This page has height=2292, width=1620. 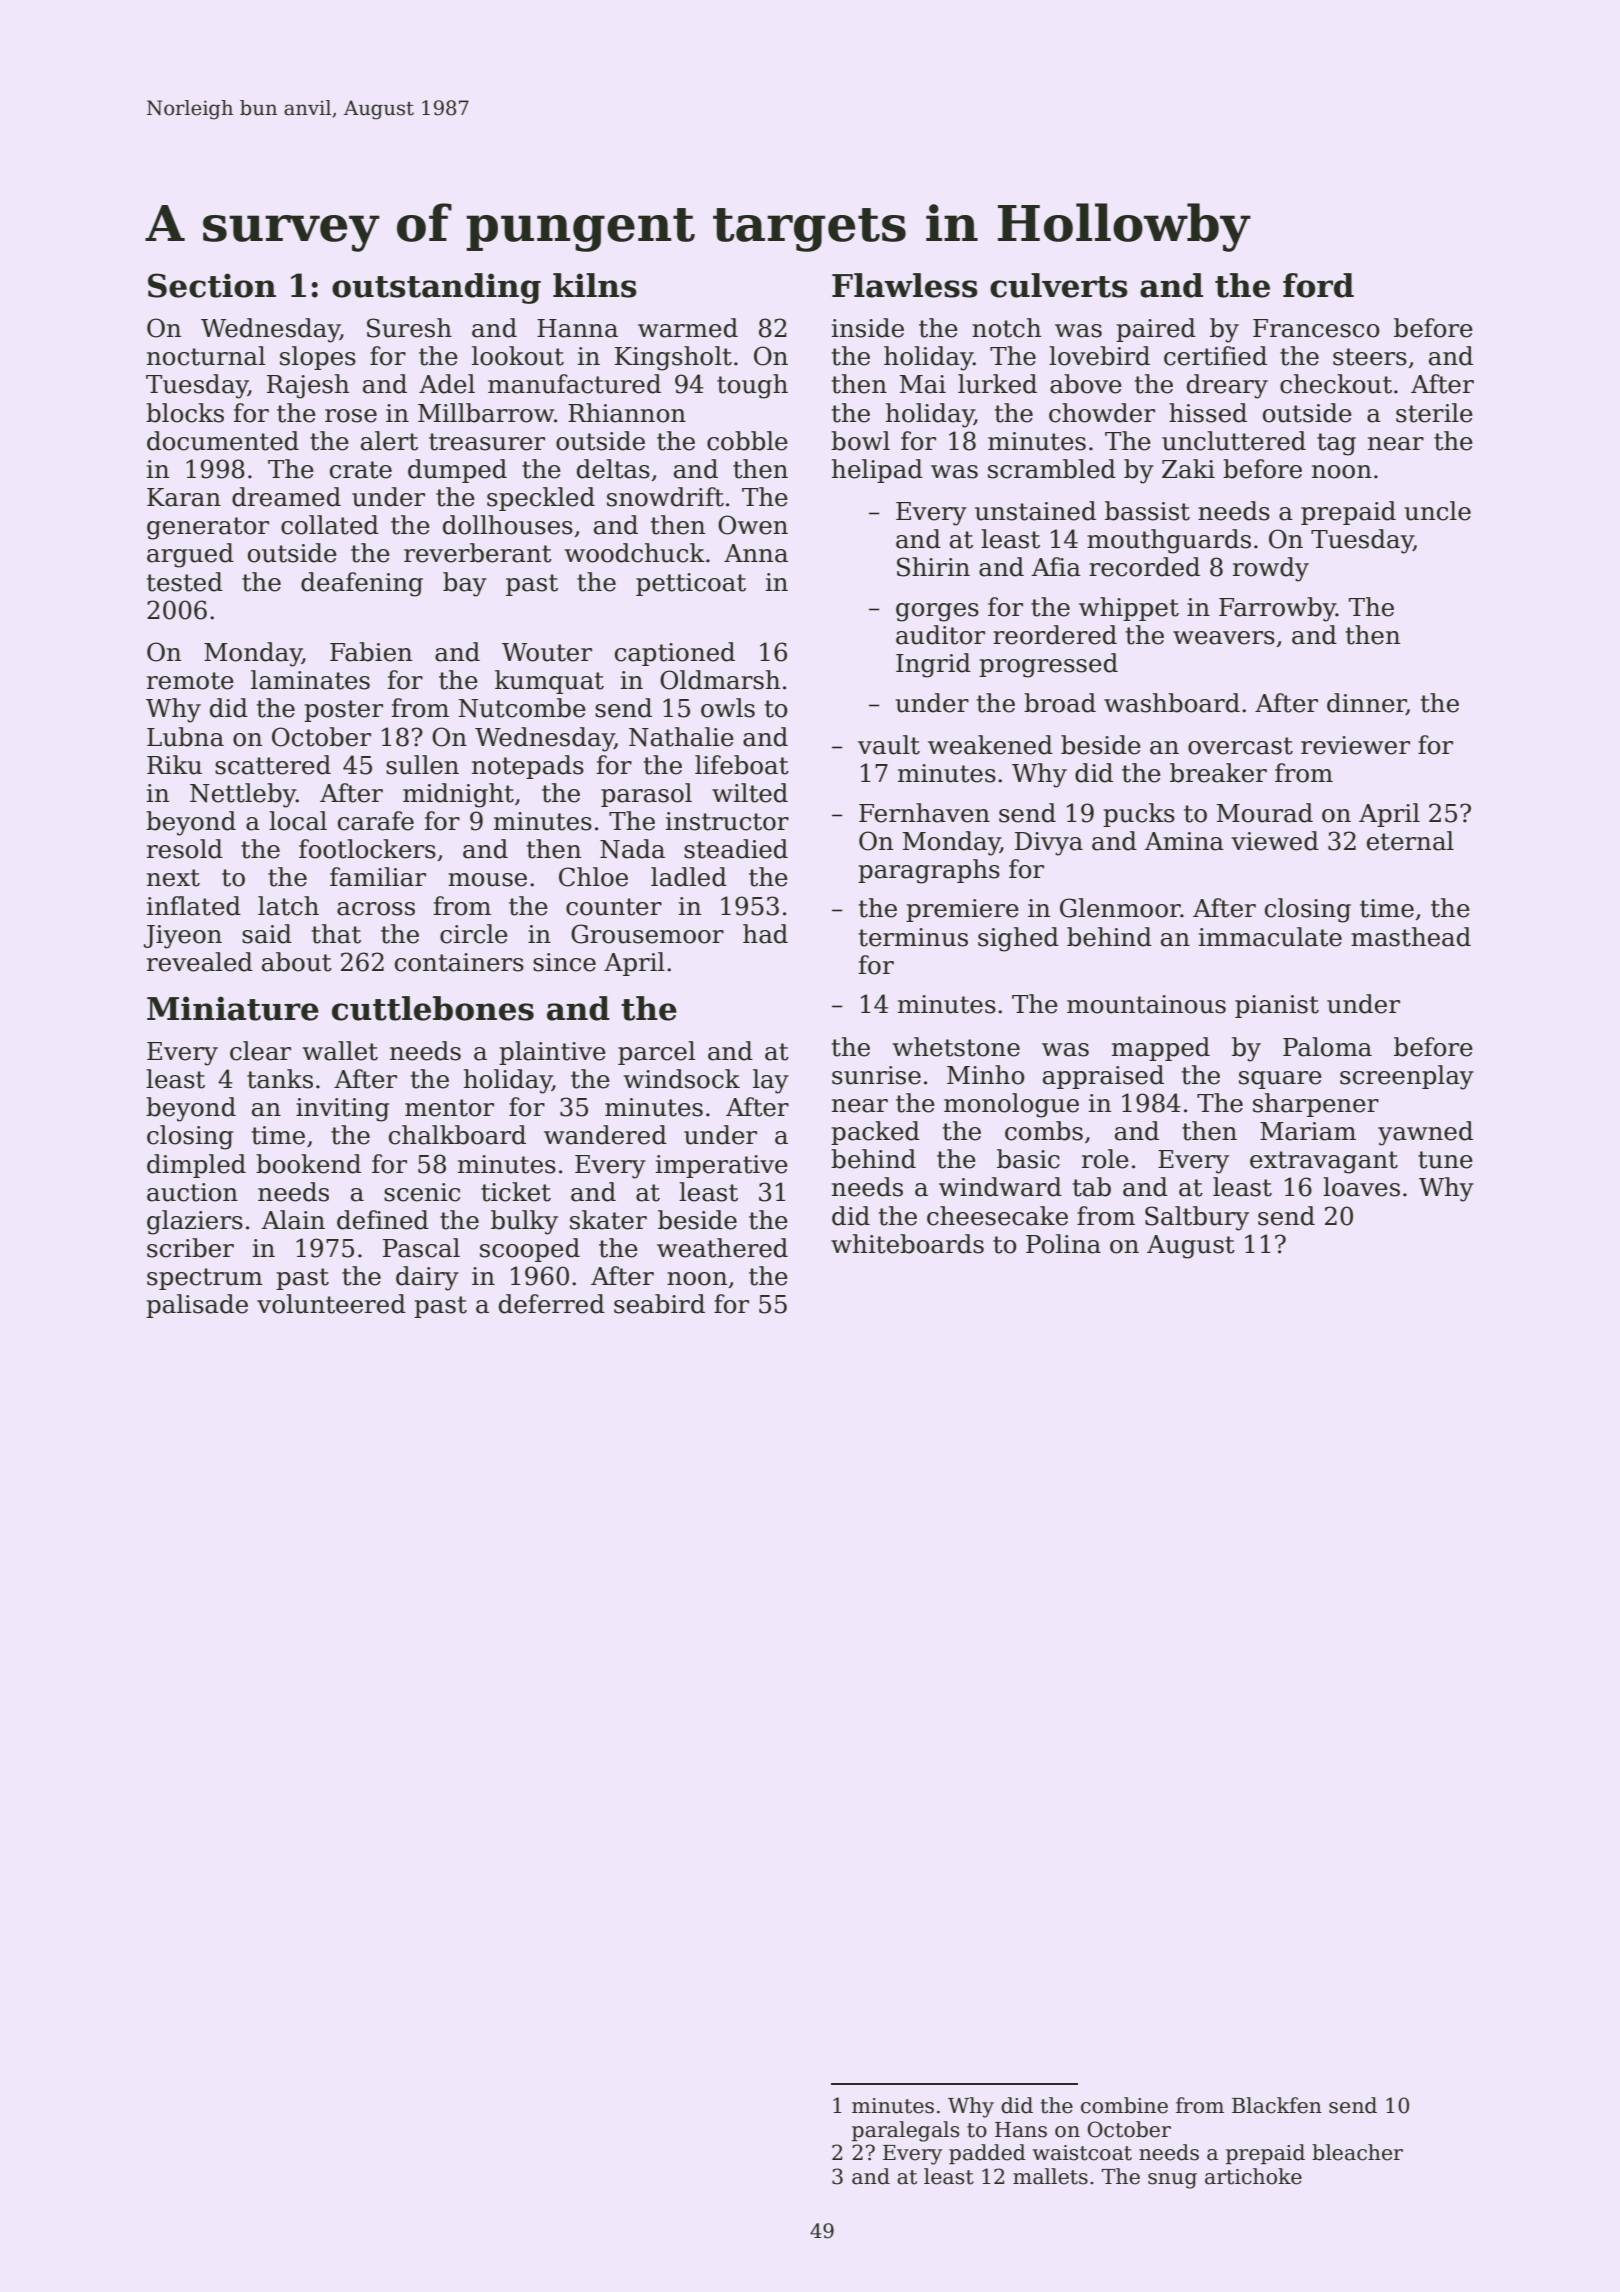 What do you see at coordinates (362, 584) in the page?
I see `deafening` at bounding box center [362, 584].
